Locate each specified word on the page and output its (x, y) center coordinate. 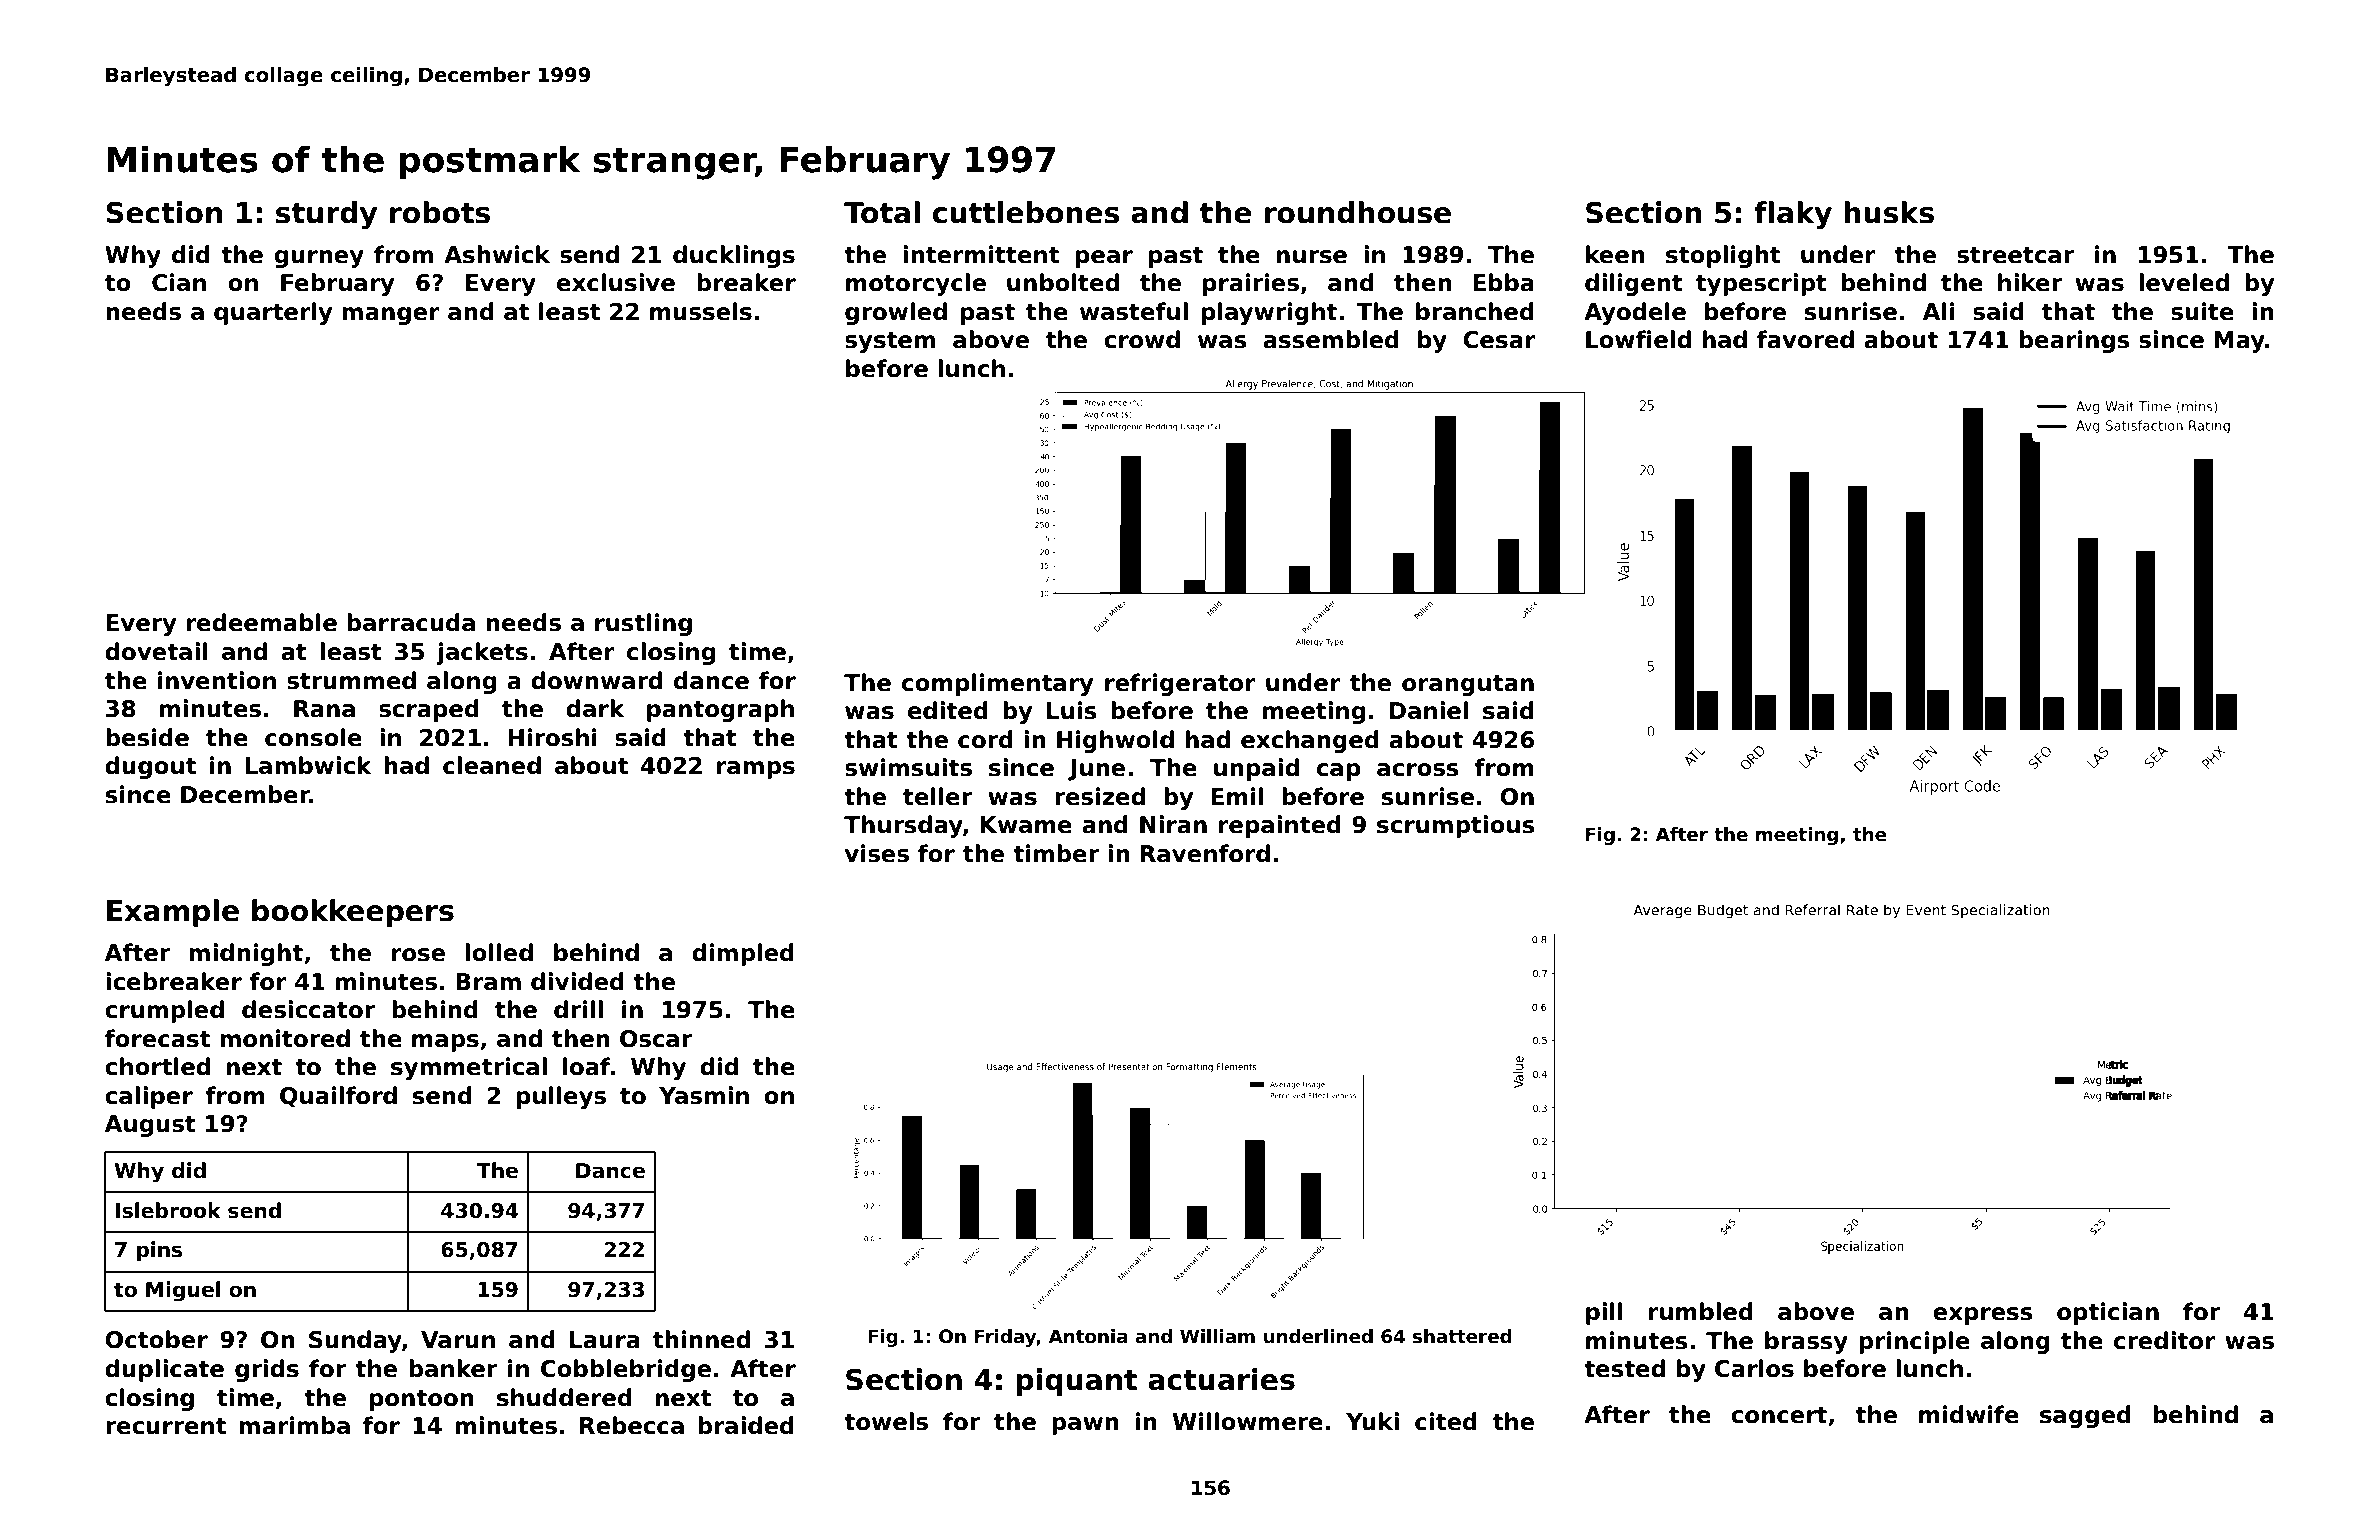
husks (1889, 212)
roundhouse (1358, 212)
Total (882, 212)
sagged (2085, 1416)
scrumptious (1456, 826)
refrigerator (1180, 684)
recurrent (166, 1426)
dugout (150, 767)
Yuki (1372, 1421)
